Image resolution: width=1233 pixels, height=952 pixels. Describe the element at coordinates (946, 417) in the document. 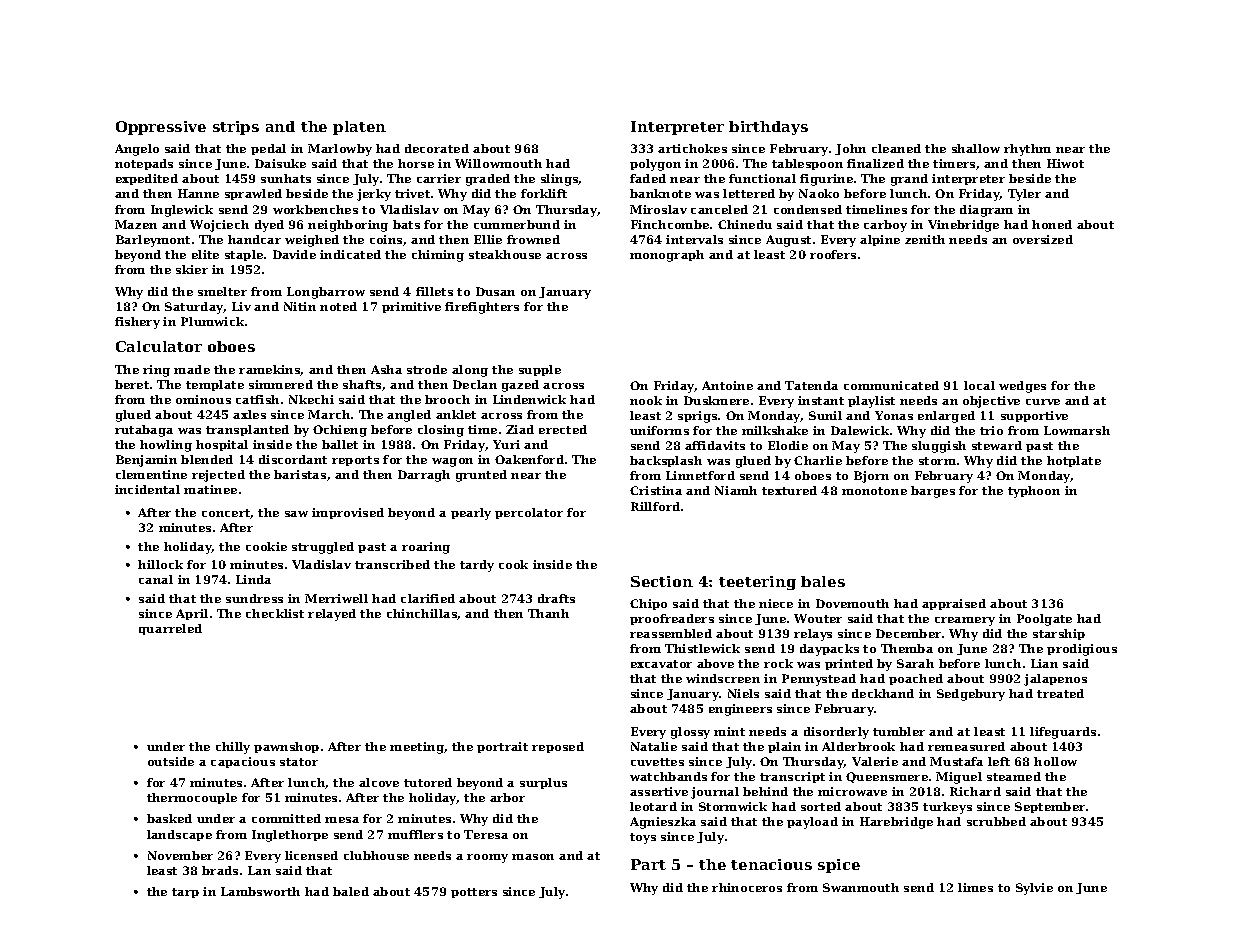

I see `enlarged` at that location.
